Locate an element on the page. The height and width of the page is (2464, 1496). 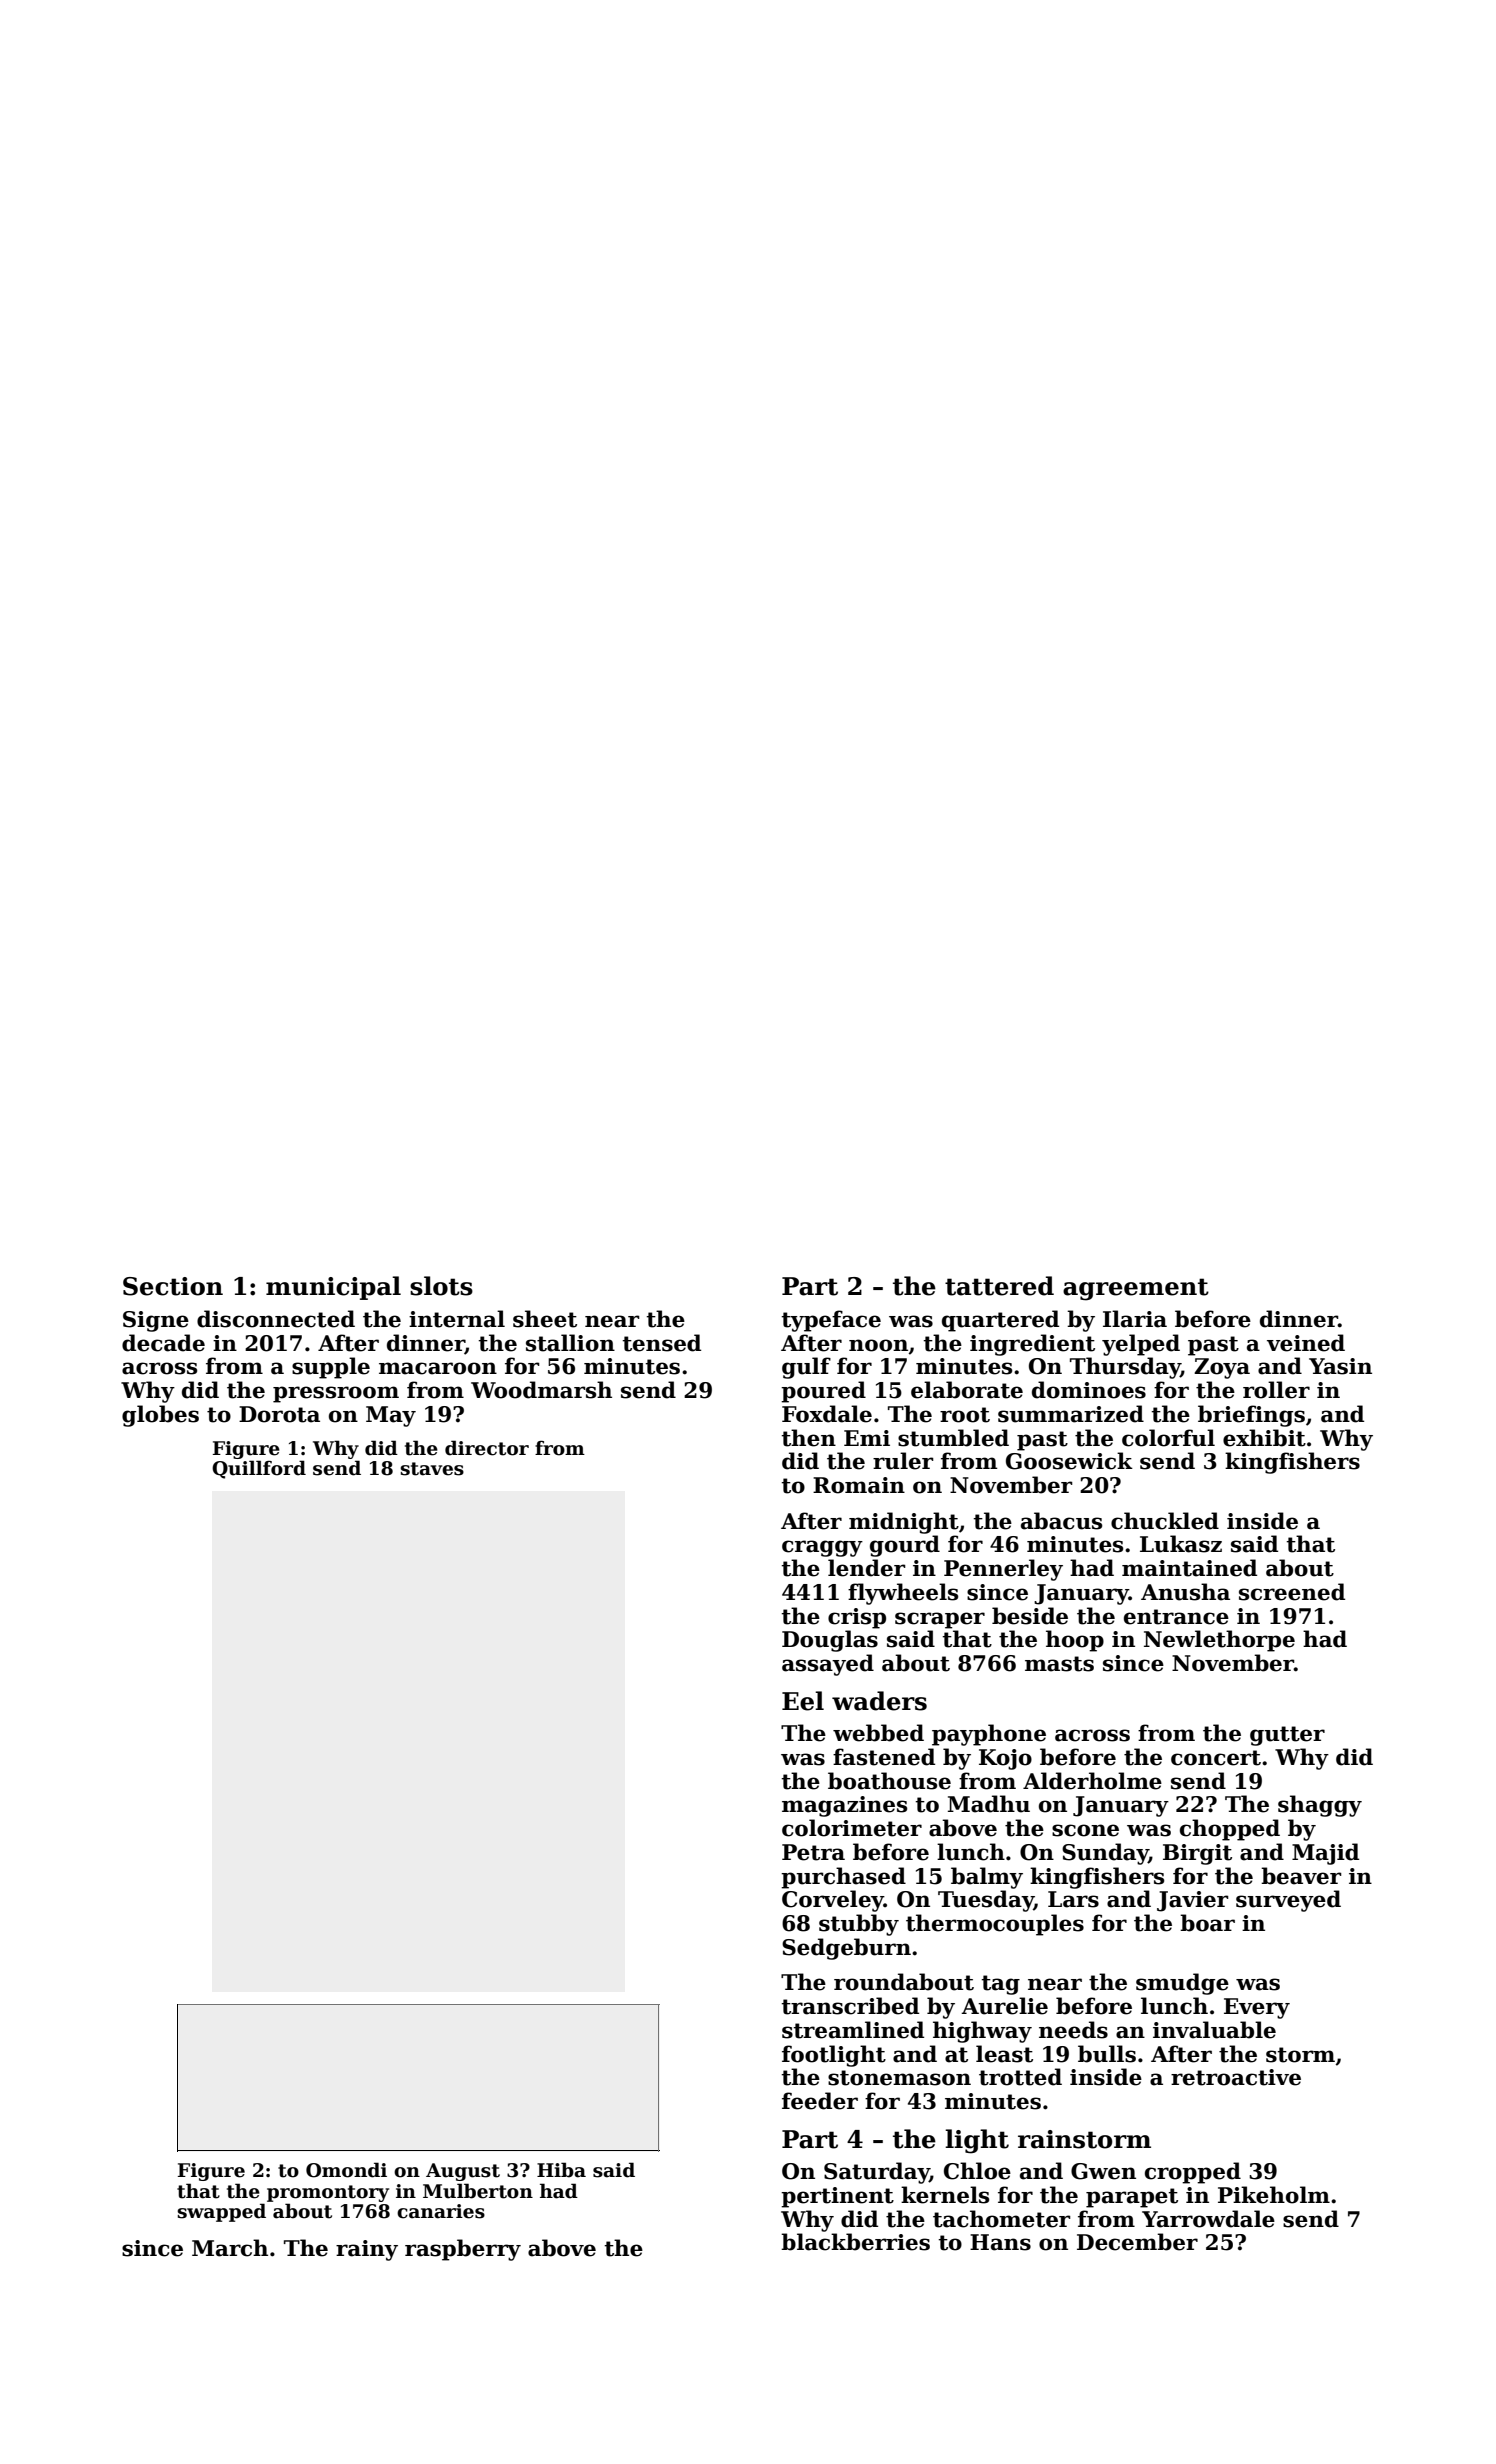
municipal is located at coordinates (333, 1288).
